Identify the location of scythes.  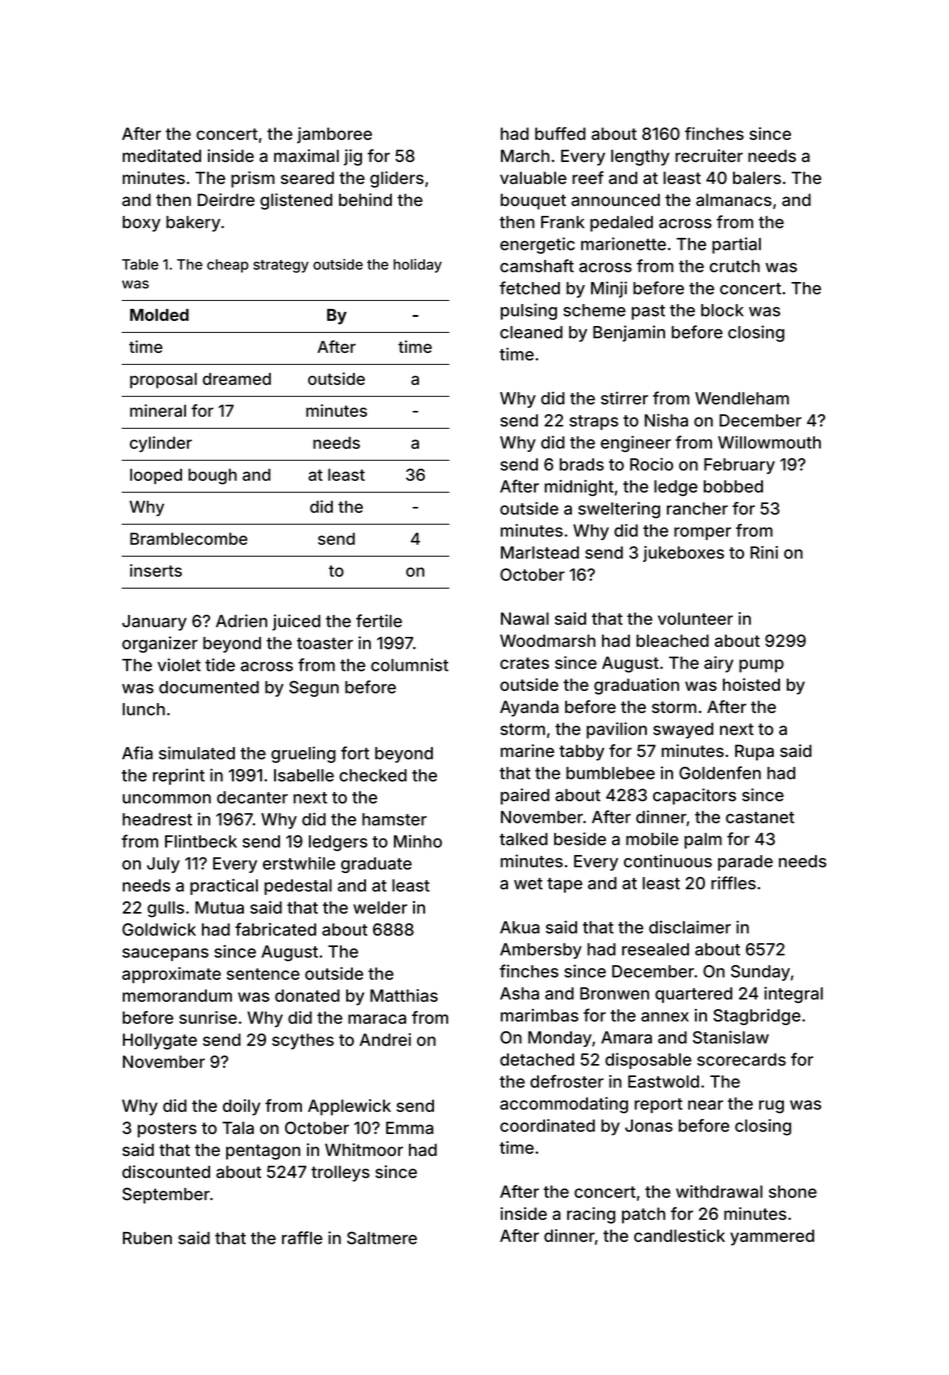
(303, 1041).
